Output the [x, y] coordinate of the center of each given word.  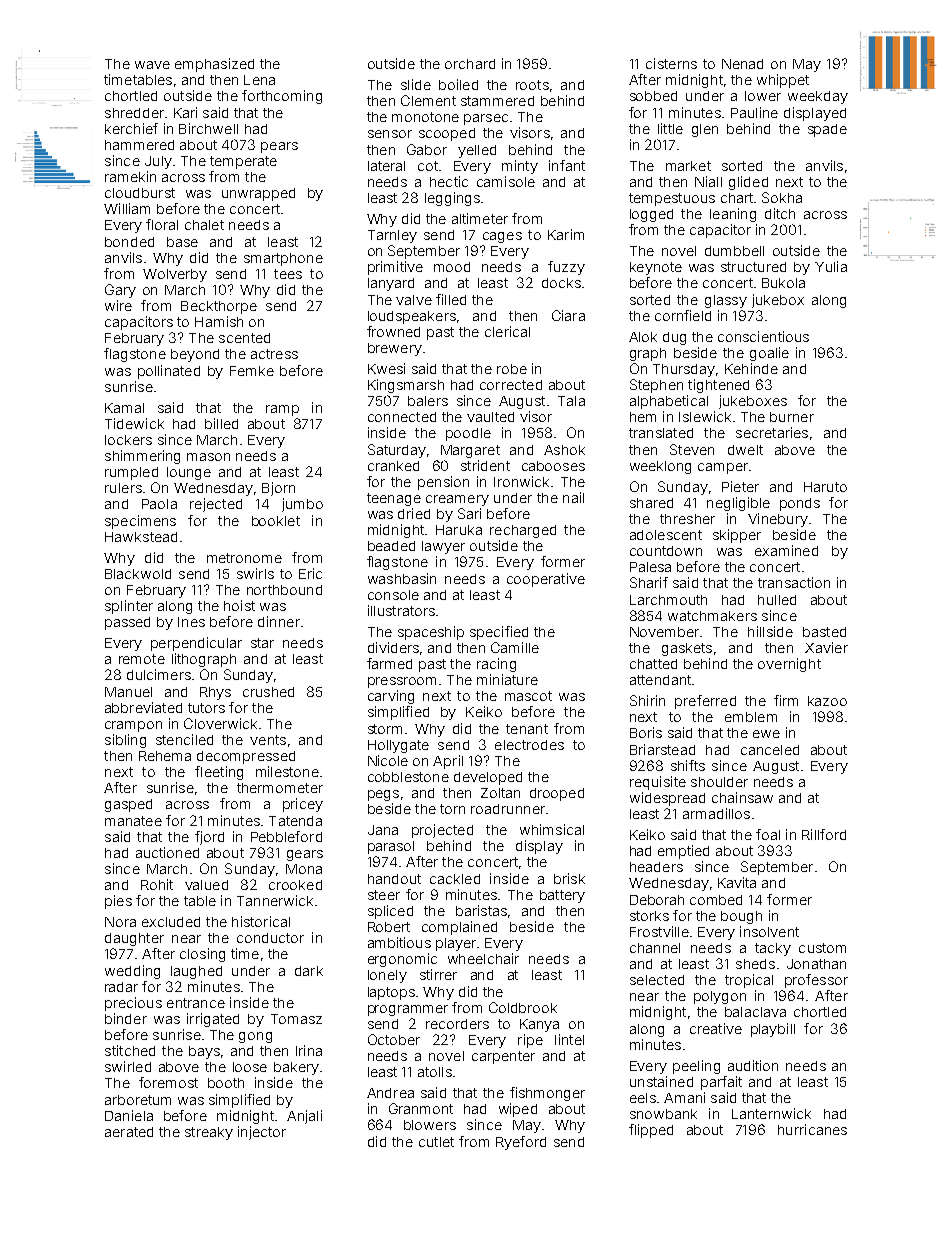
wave [152, 65]
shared [651, 503]
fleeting [219, 773]
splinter [129, 607]
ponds [800, 504]
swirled [128, 1066]
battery [562, 896]
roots [532, 85]
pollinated [169, 372]
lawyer [443, 547]
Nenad [742, 64]
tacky [773, 949]
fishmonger [547, 1094]
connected [402, 417]
